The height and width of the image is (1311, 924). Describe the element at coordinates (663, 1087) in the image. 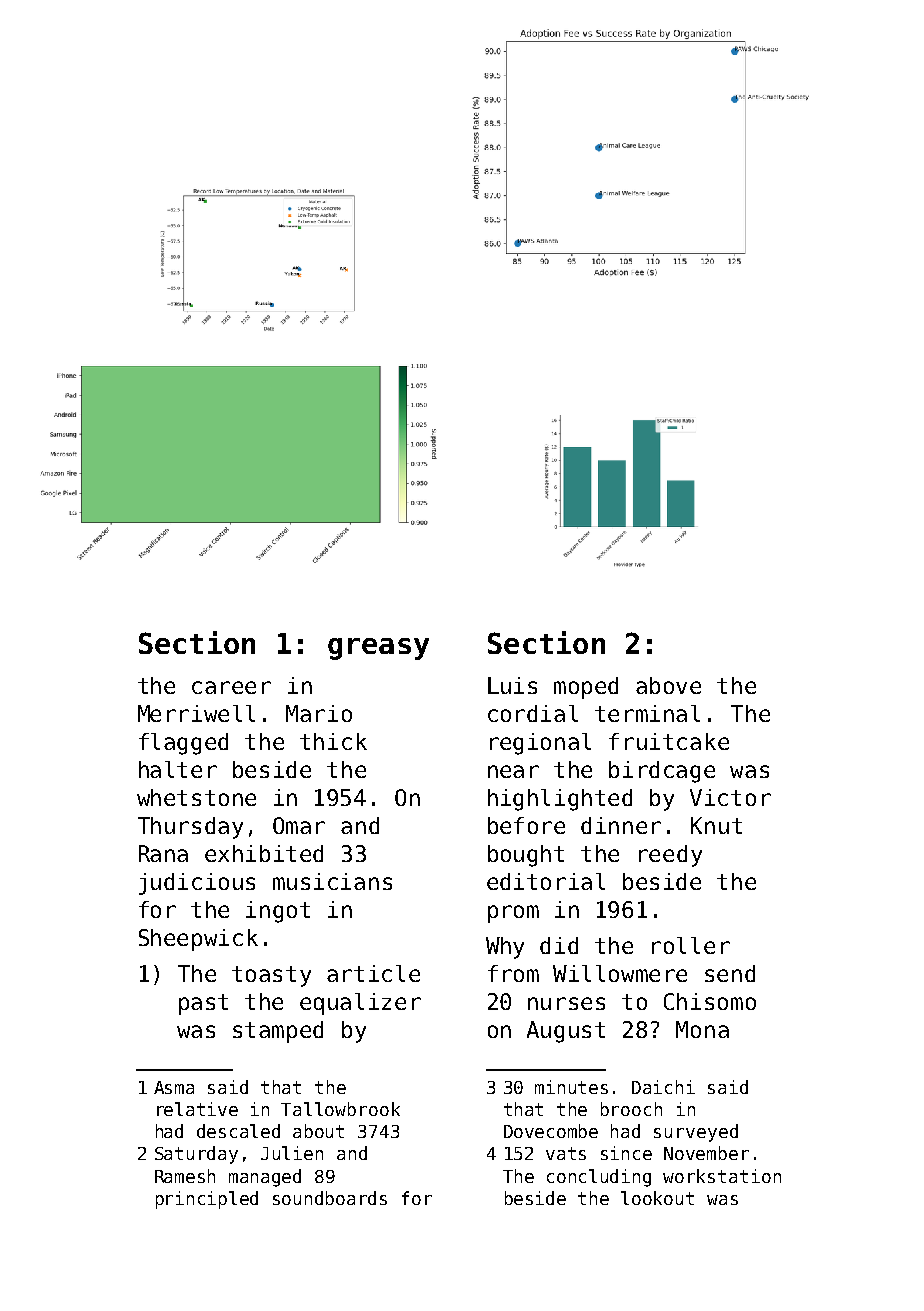

I see `Daichi` at that location.
